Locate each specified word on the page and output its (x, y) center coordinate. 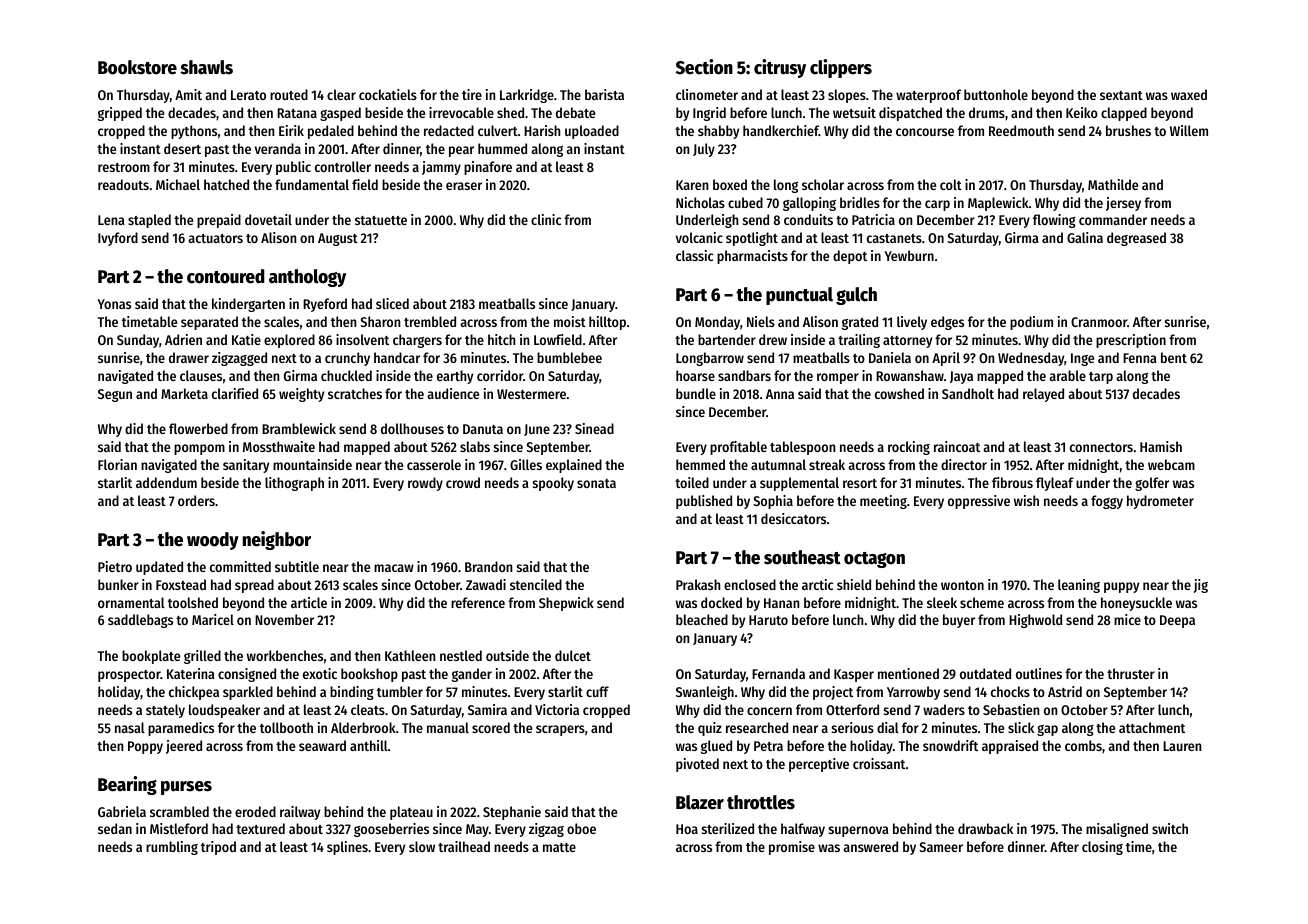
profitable (738, 448)
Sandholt (968, 393)
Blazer (700, 802)
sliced (392, 303)
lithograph (294, 484)
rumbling (172, 848)
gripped (120, 114)
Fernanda (778, 673)
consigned (247, 675)
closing (1102, 848)
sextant (1121, 95)
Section (704, 67)
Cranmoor (1099, 322)
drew (773, 339)
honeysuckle (1136, 604)
